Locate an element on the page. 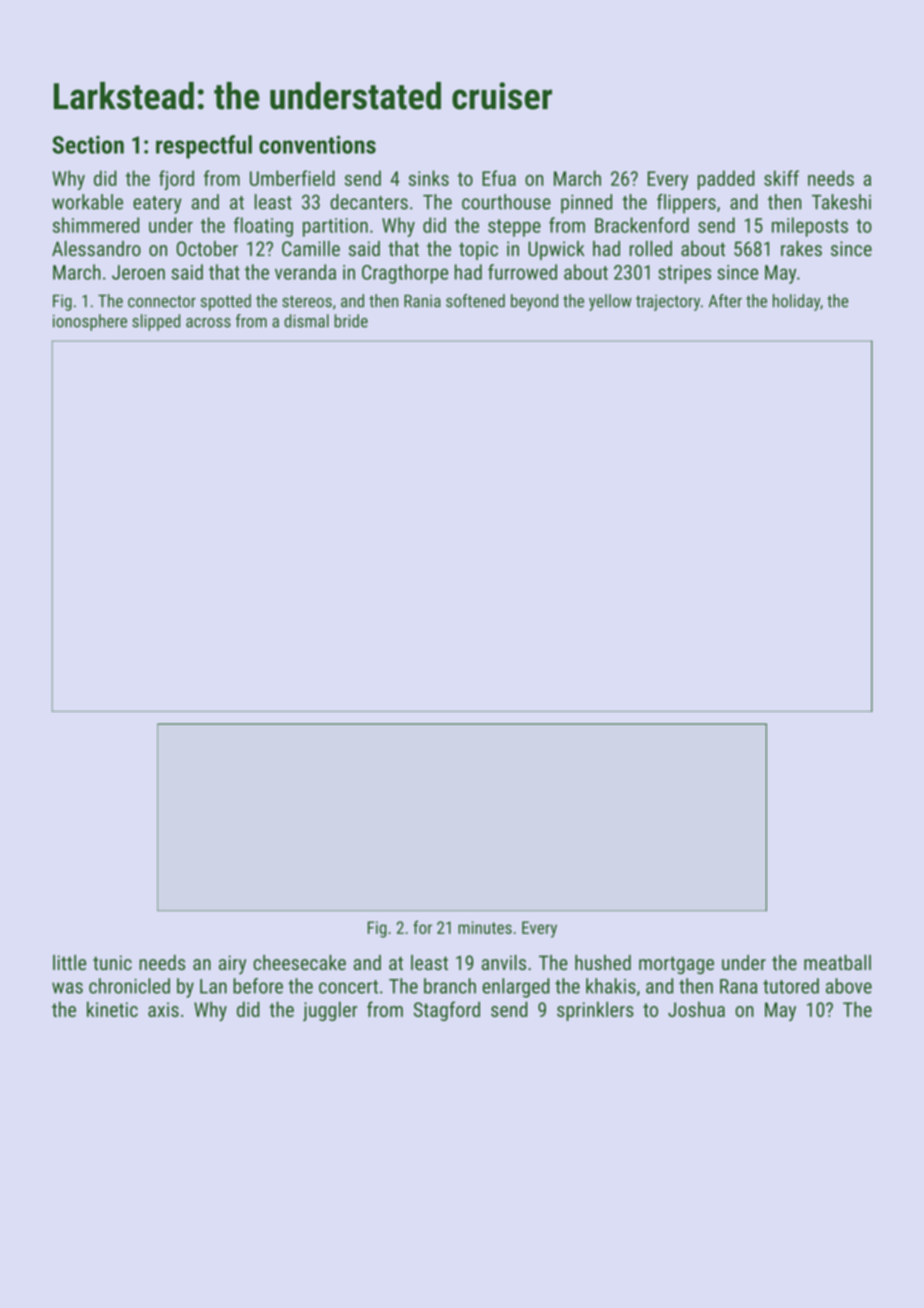 The width and height of the page is (924, 1308). Rania is located at coordinates (422, 301).
